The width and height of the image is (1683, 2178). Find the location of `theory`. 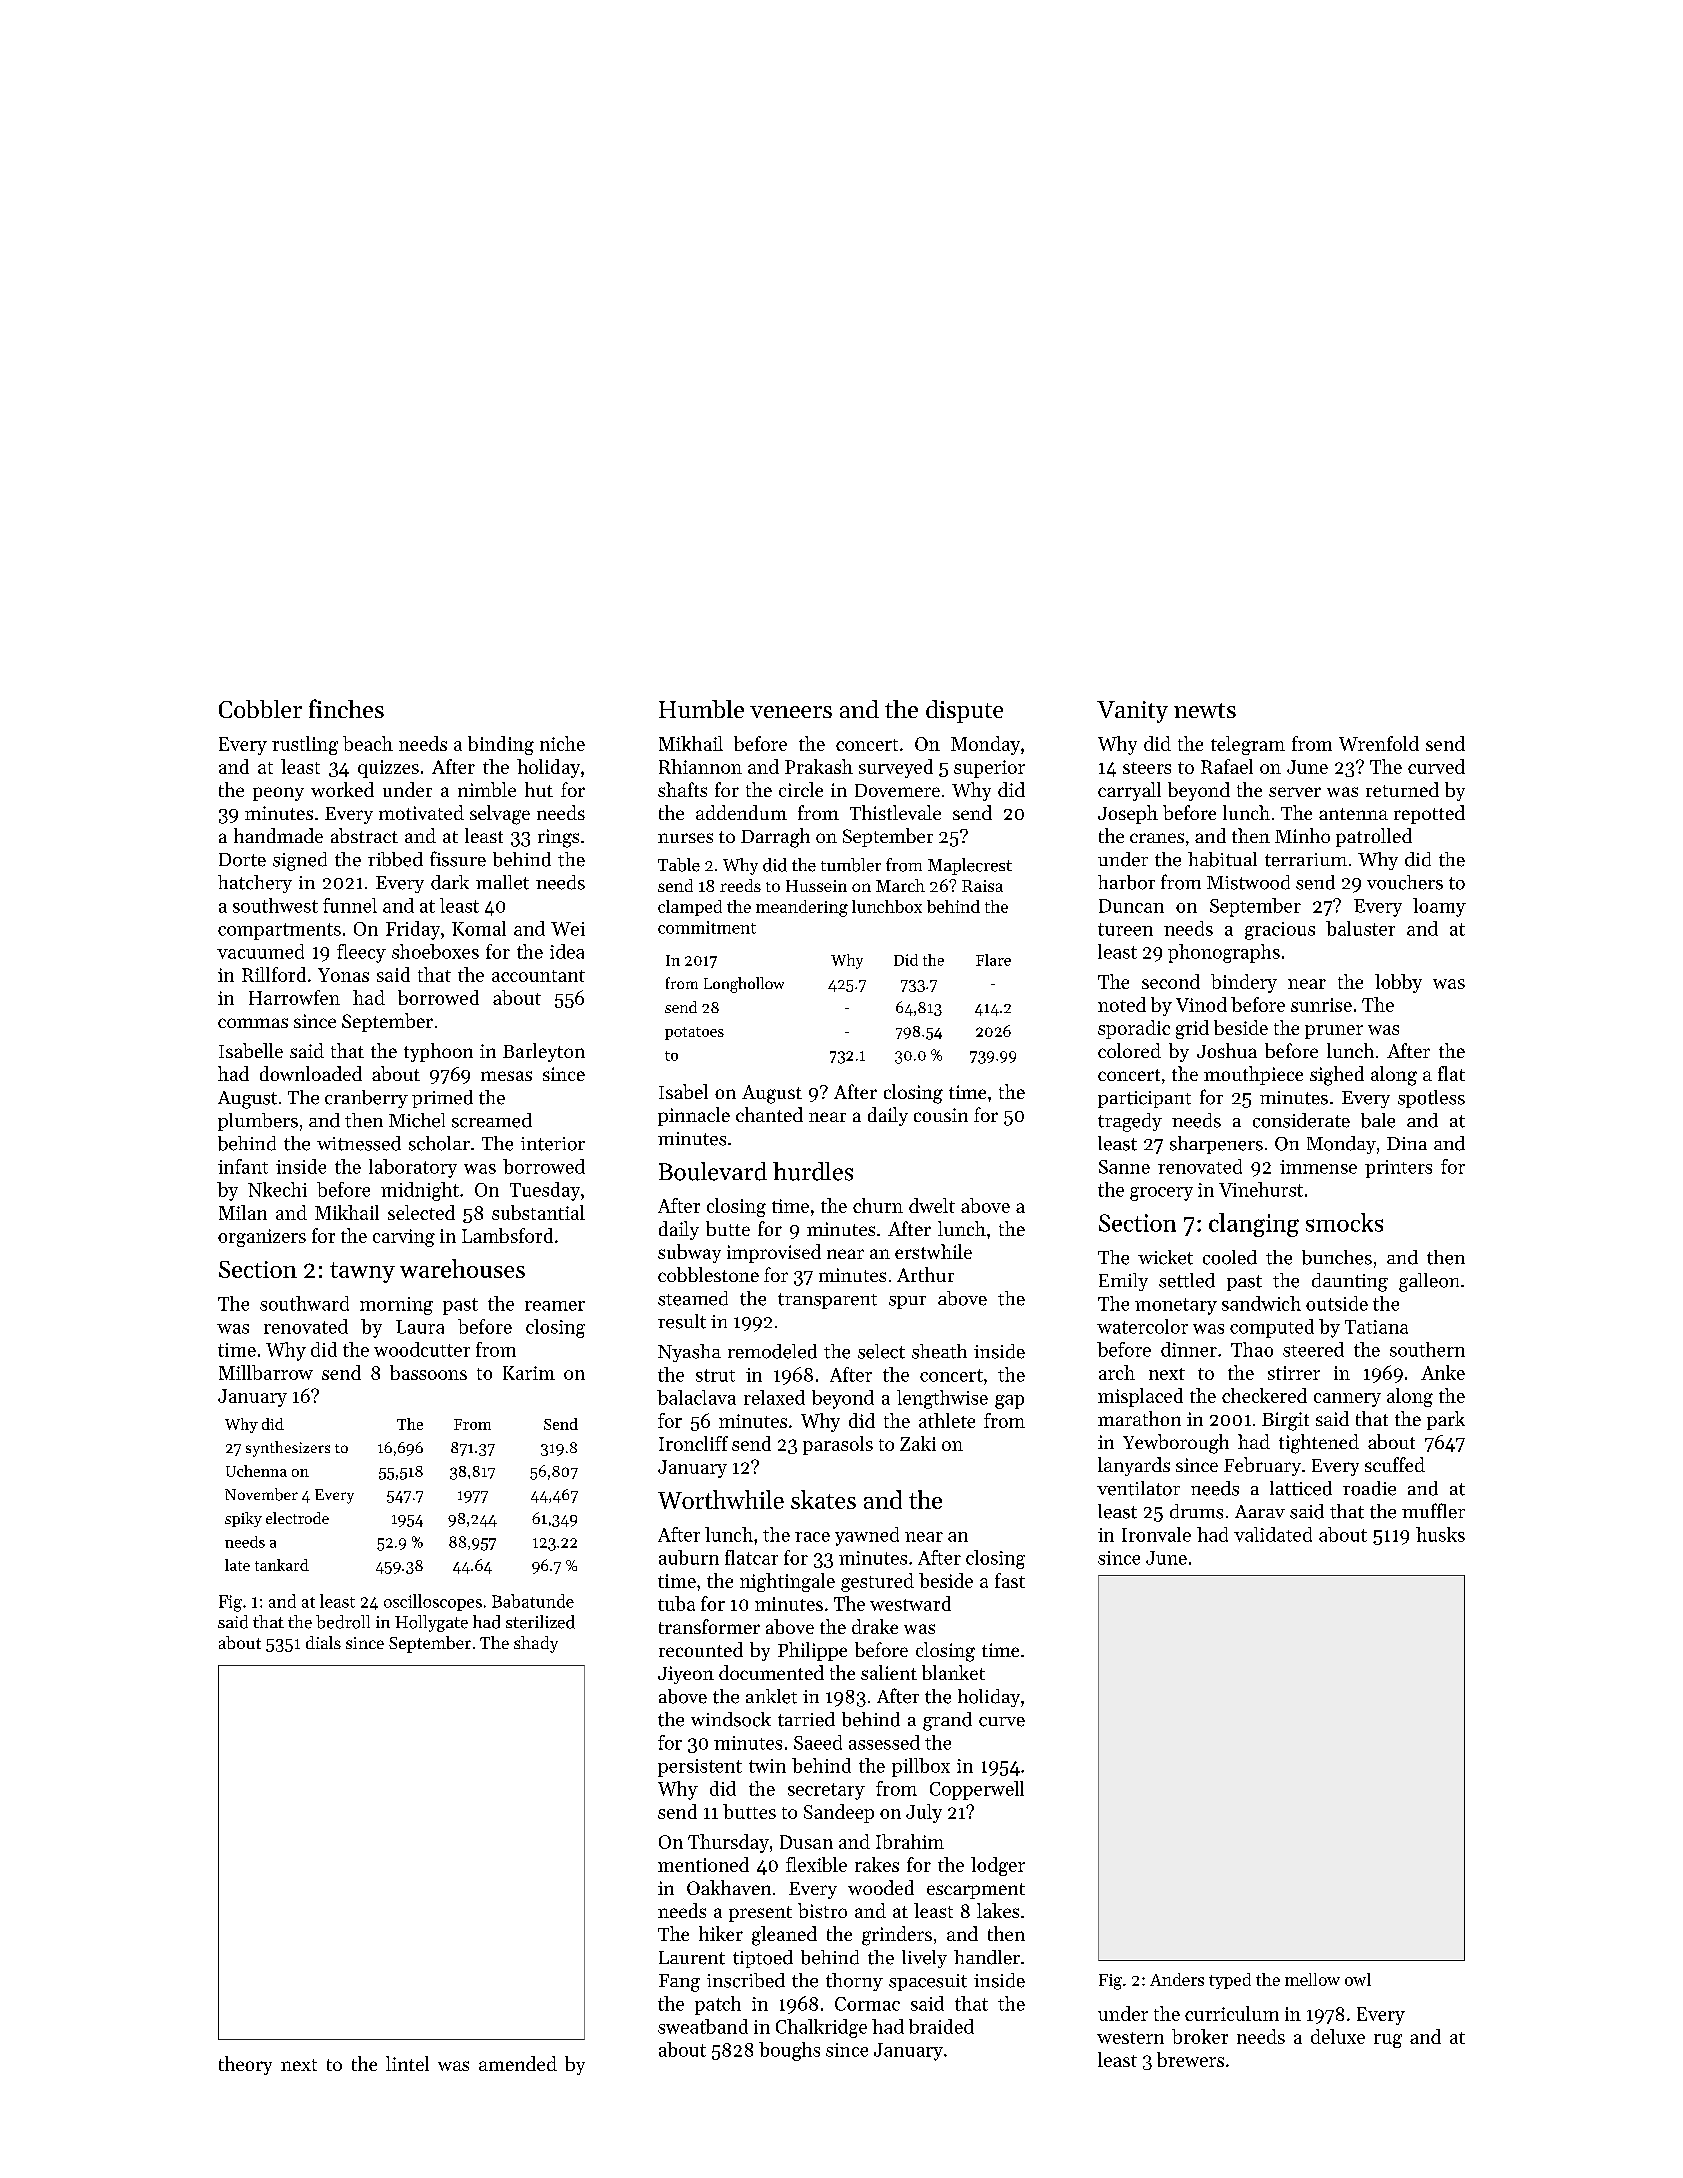

theory is located at coordinates (245, 2065).
